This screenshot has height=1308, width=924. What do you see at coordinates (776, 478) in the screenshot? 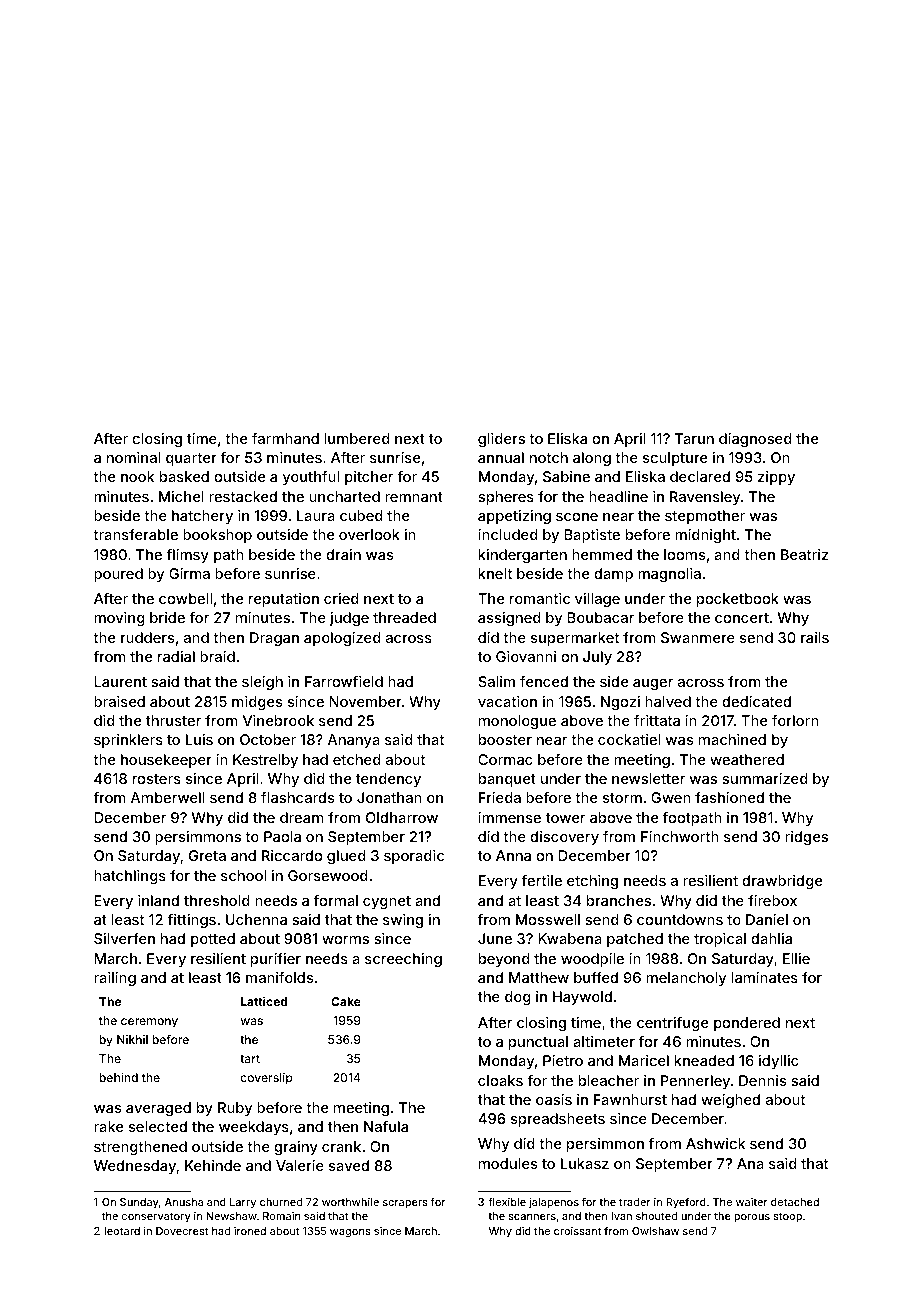
I see `zippy` at bounding box center [776, 478].
